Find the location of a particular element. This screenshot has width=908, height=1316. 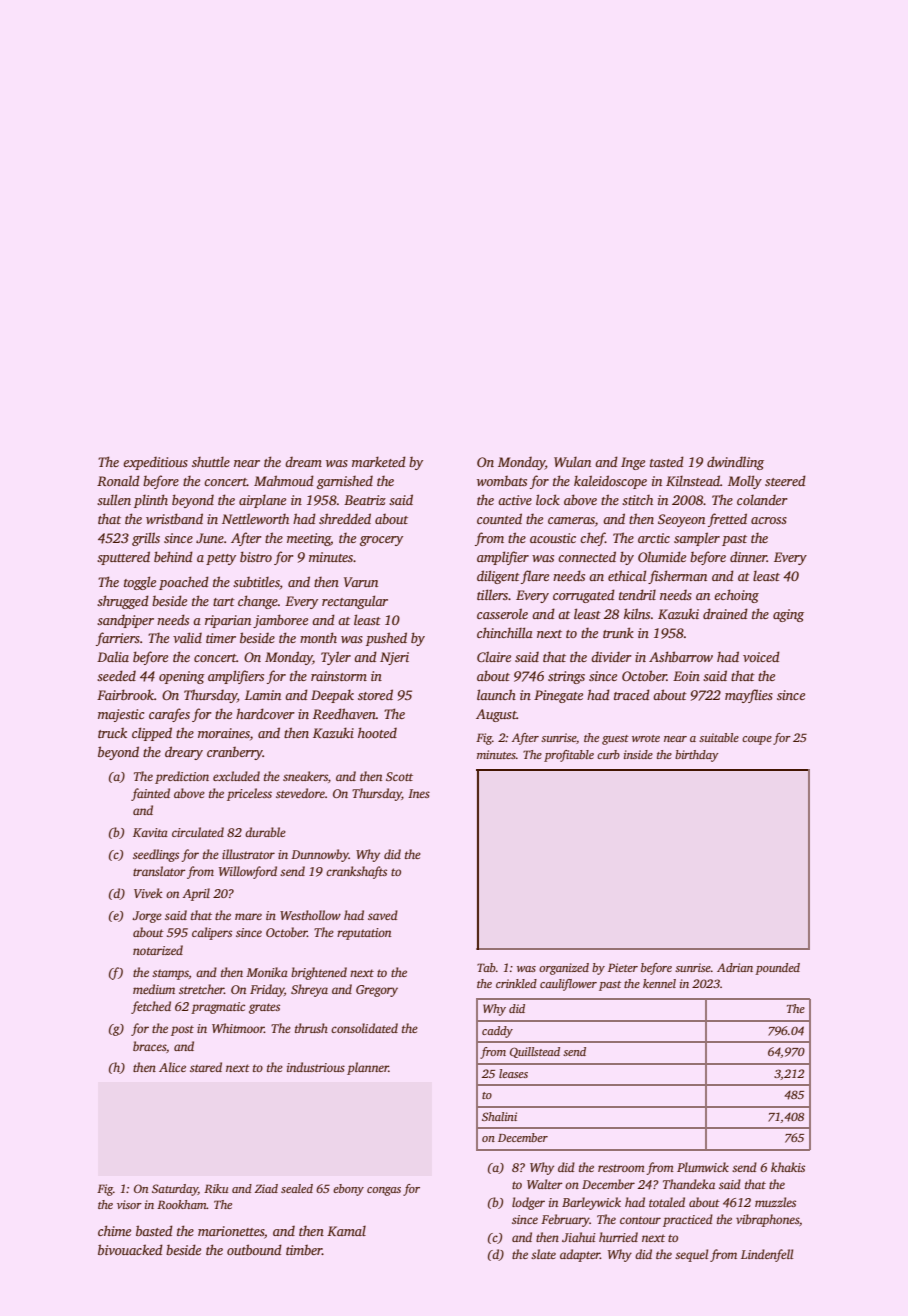

Scott is located at coordinates (399, 776).
